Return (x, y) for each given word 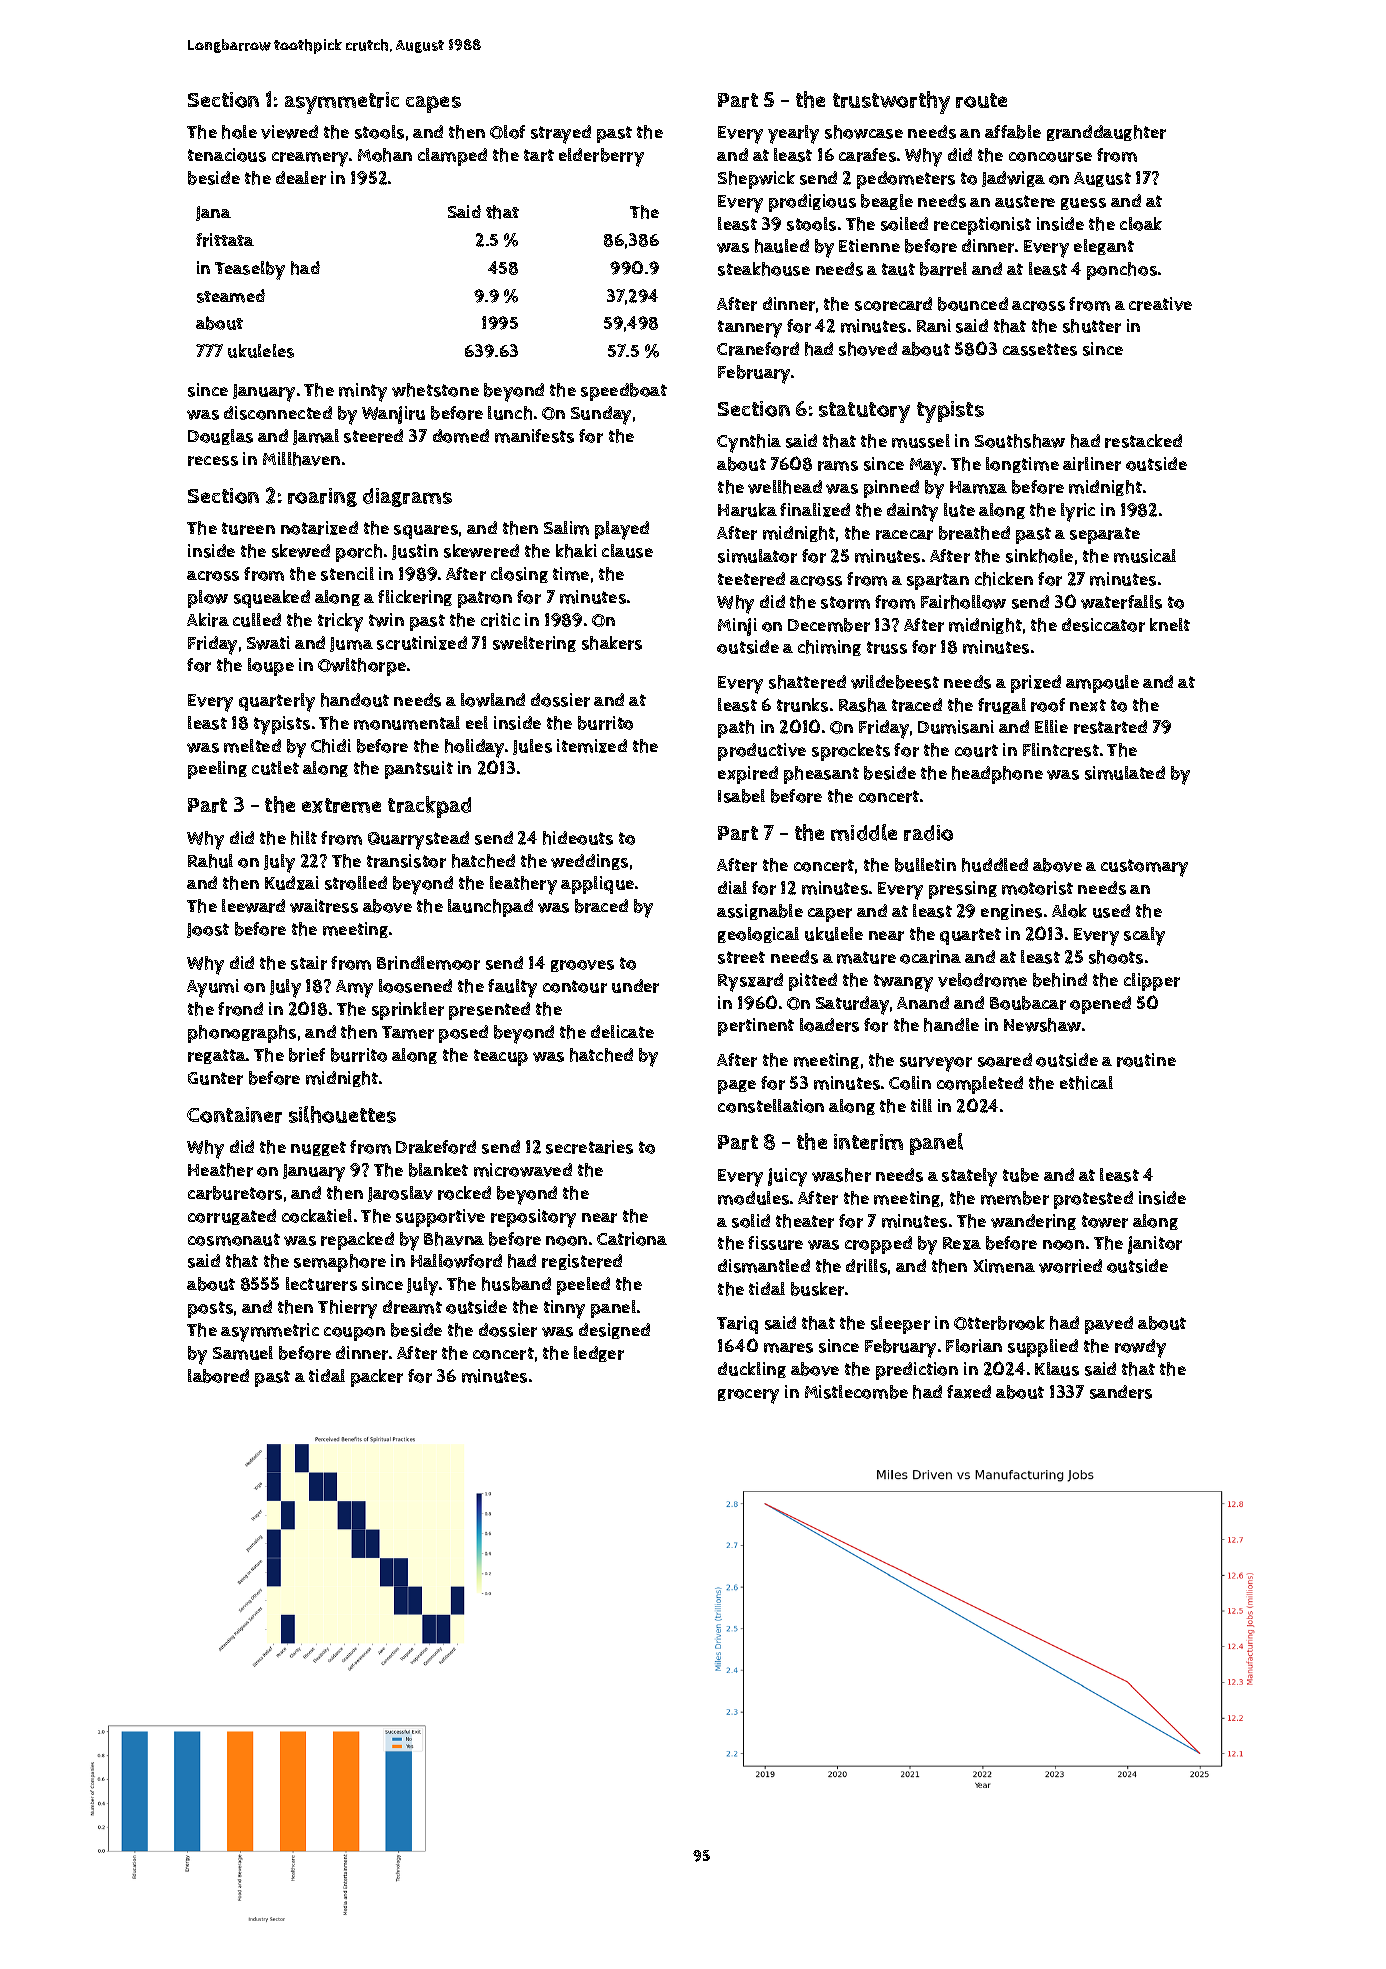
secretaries (589, 1147)
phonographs (242, 1034)
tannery (750, 329)
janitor (1155, 1245)
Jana (213, 213)
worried (1070, 1266)
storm (845, 602)
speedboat (624, 392)
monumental (407, 723)
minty (363, 392)
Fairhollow (963, 602)
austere (1025, 201)
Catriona (632, 1239)
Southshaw (1020, 441)
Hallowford (456, 1261)
